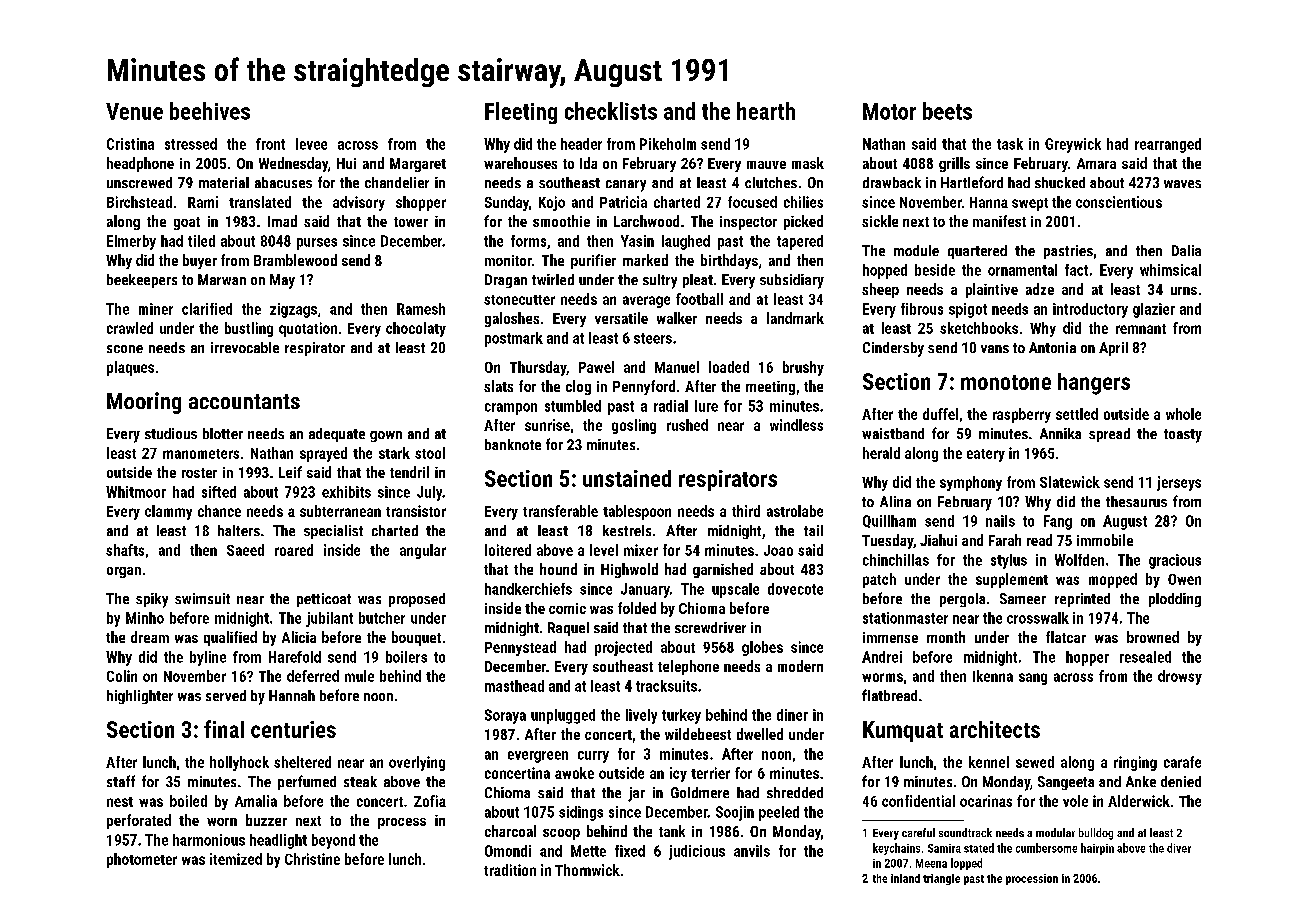  Describe the element at coordinates (510, 870) in the screenshot. I see `tradition` at that location.
